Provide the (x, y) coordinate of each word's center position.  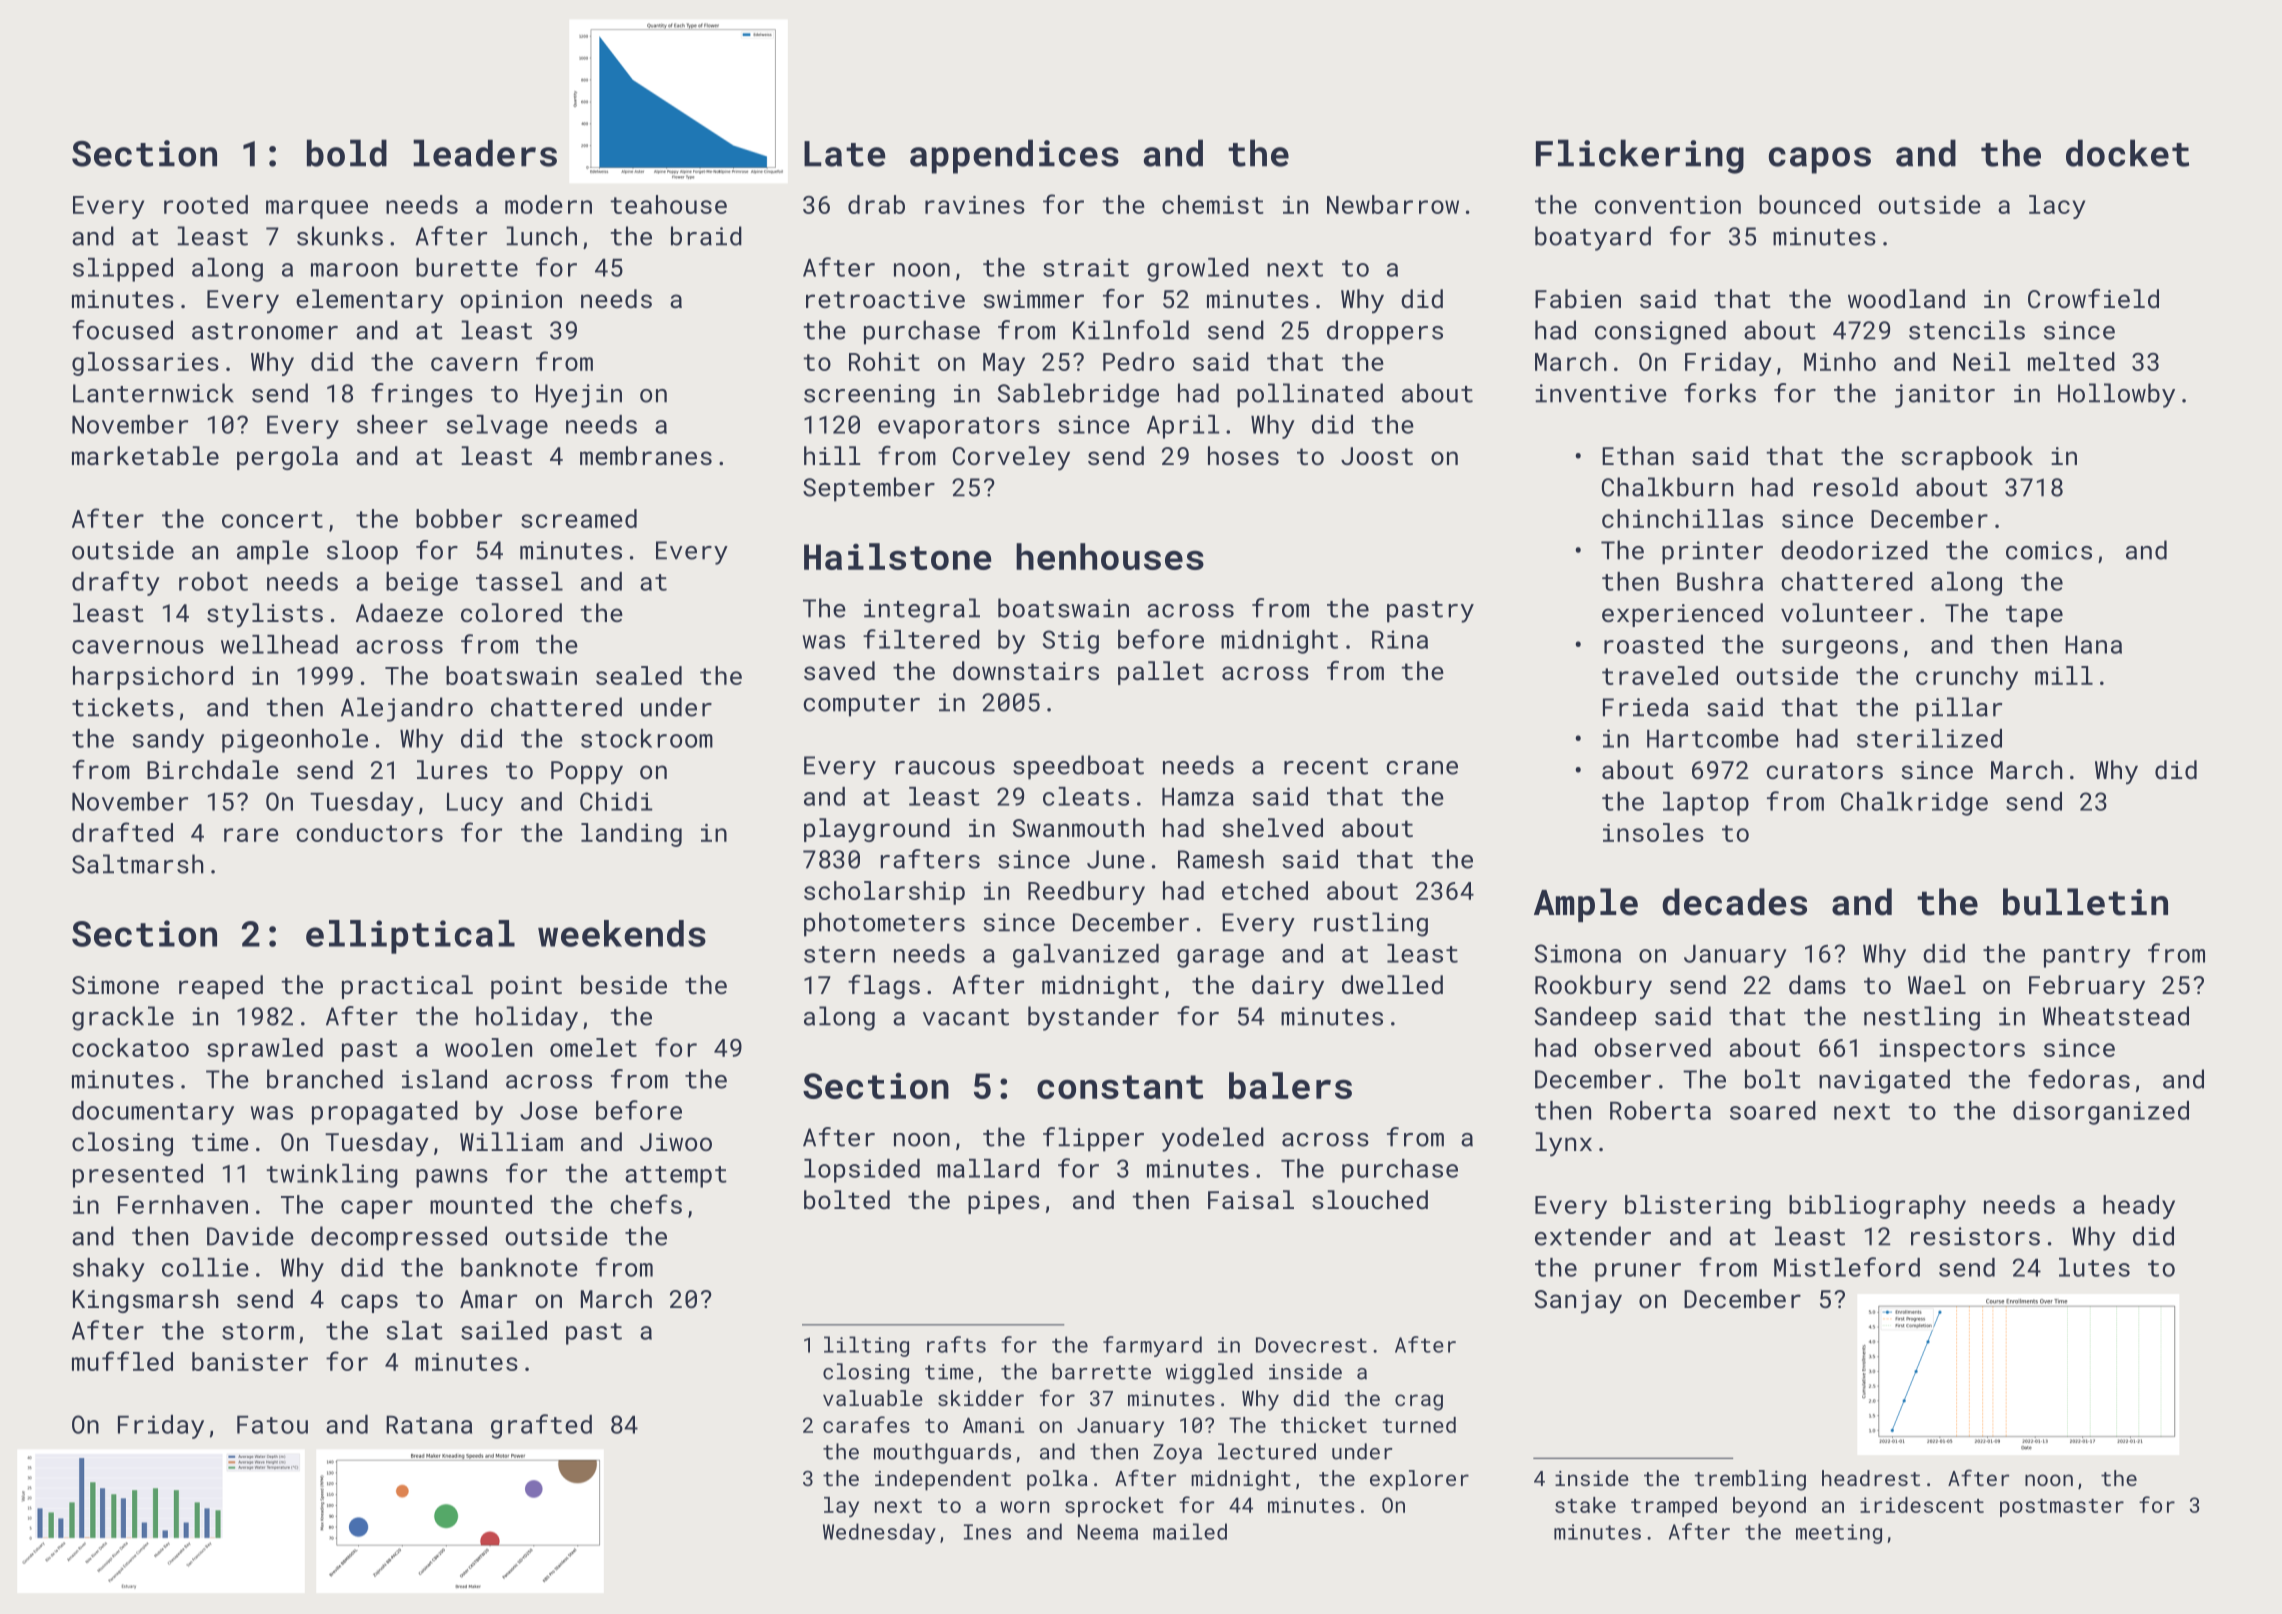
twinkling (332, 1176)
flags (884, 987)
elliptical (410, 937)
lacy (2057, 207)
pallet (1161, 673)
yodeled (1213, 1139)
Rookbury (1593, 987)
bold (347, 153)
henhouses (1110, 556)
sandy (168, 741)
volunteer (1847, 612)
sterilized (1929, 738)
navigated (1884, 1081)
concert (272, 519)
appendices (1014, 156)
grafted (541, 1426)
